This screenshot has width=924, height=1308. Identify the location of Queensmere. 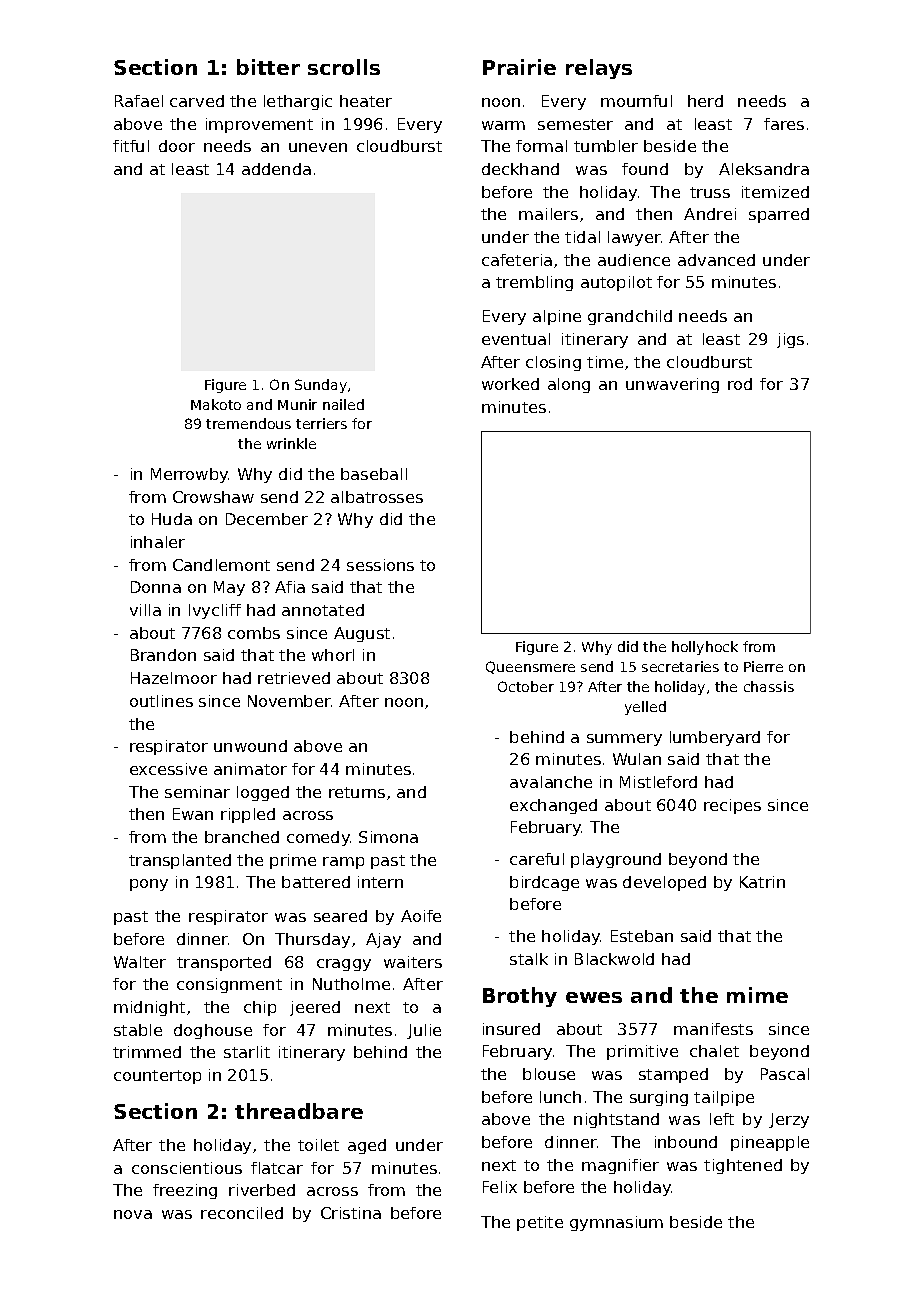
(530, 667).
